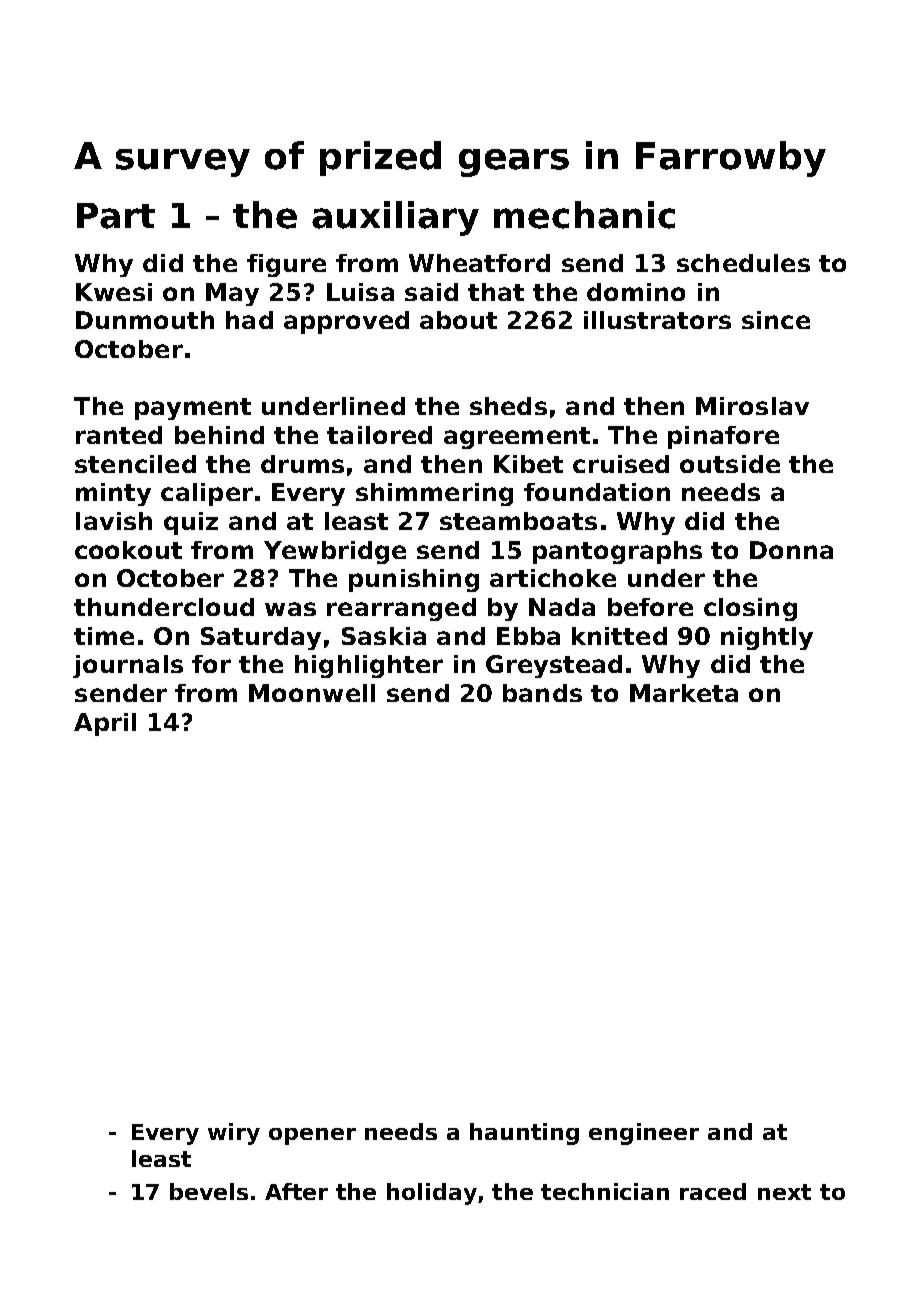 The image size is (924, 1314). I want to click on bands, so click(542, 693).
